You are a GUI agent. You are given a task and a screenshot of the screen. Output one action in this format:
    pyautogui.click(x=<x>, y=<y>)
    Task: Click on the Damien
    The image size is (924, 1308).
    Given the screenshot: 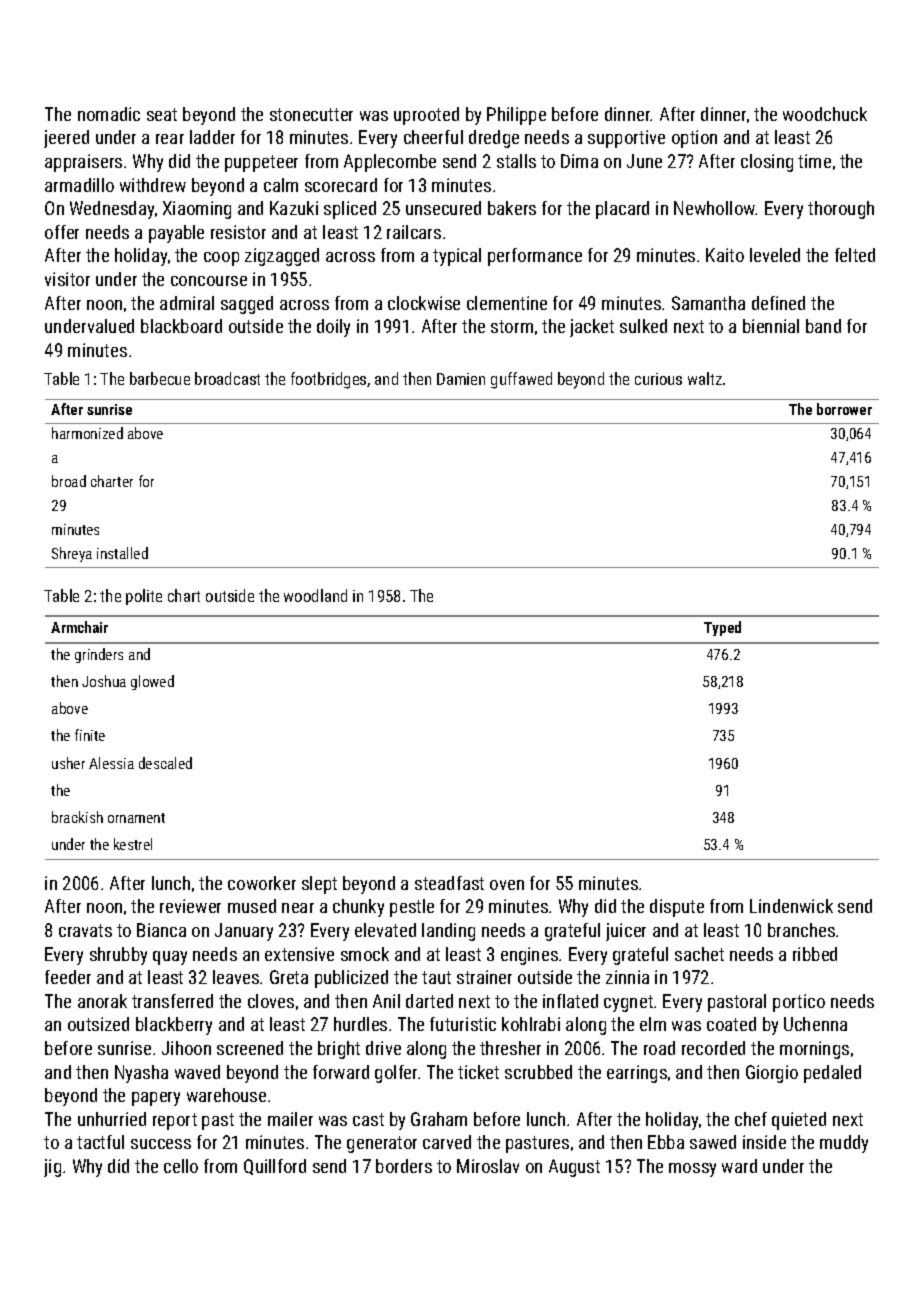 What is the action you would take?
    pyautogui.click(x=461, y=379)
